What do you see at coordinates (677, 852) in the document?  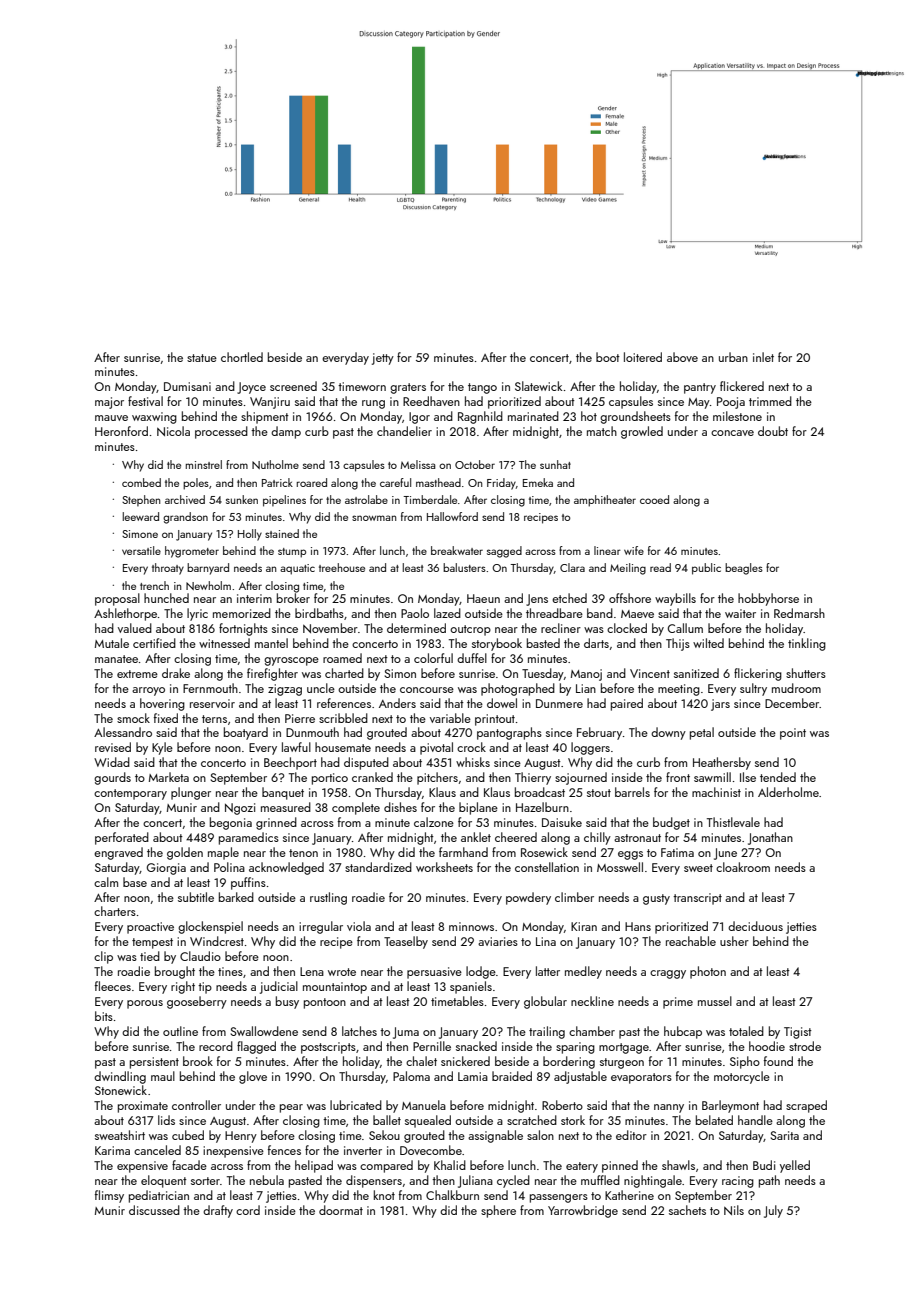 I see `Fatima` at bounding box center [677, 852].
